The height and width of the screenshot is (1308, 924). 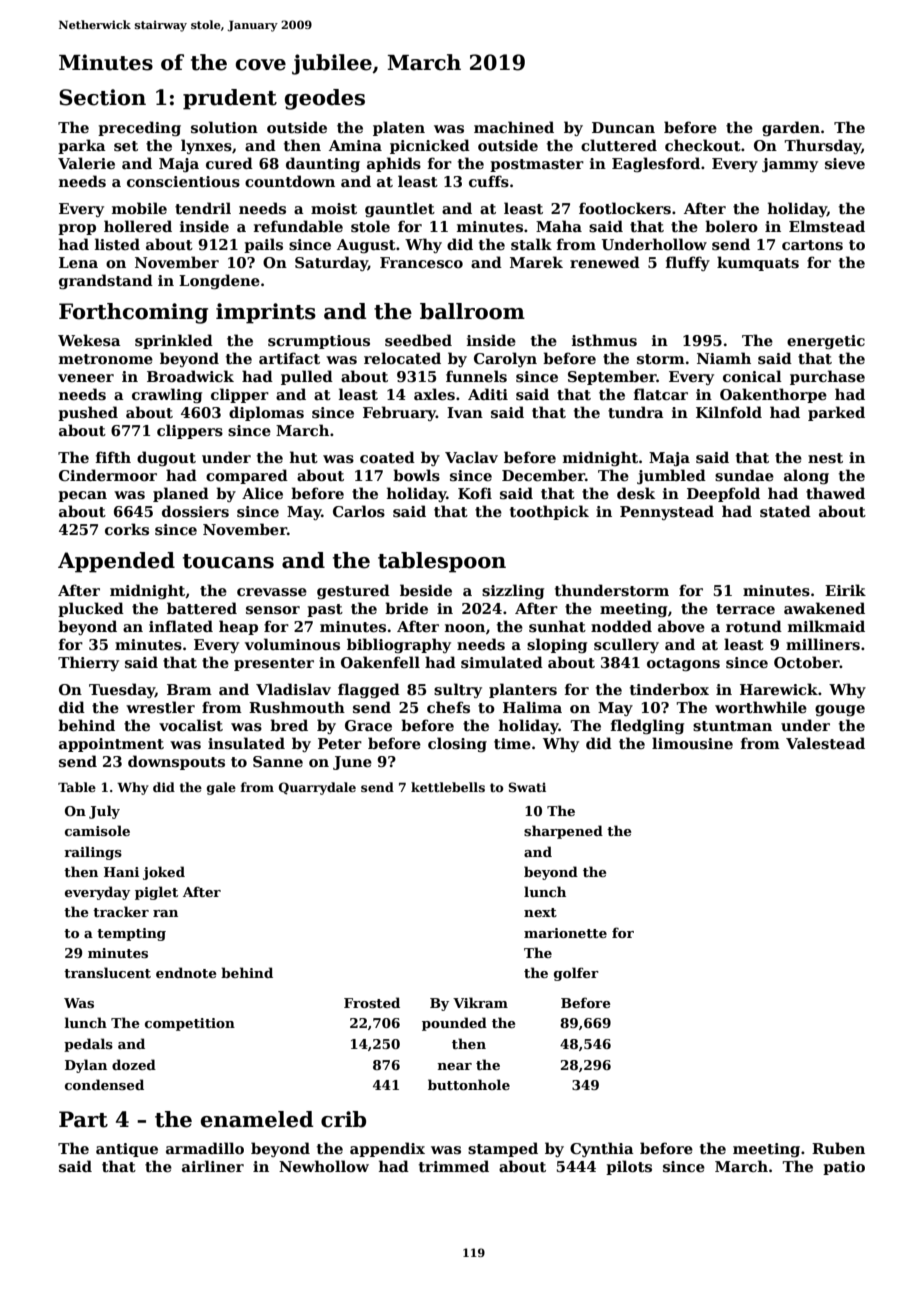 What do you see at coordinates (576, 974) in the screenshot?
I see `golfer` at bounding box center [576, 974].
